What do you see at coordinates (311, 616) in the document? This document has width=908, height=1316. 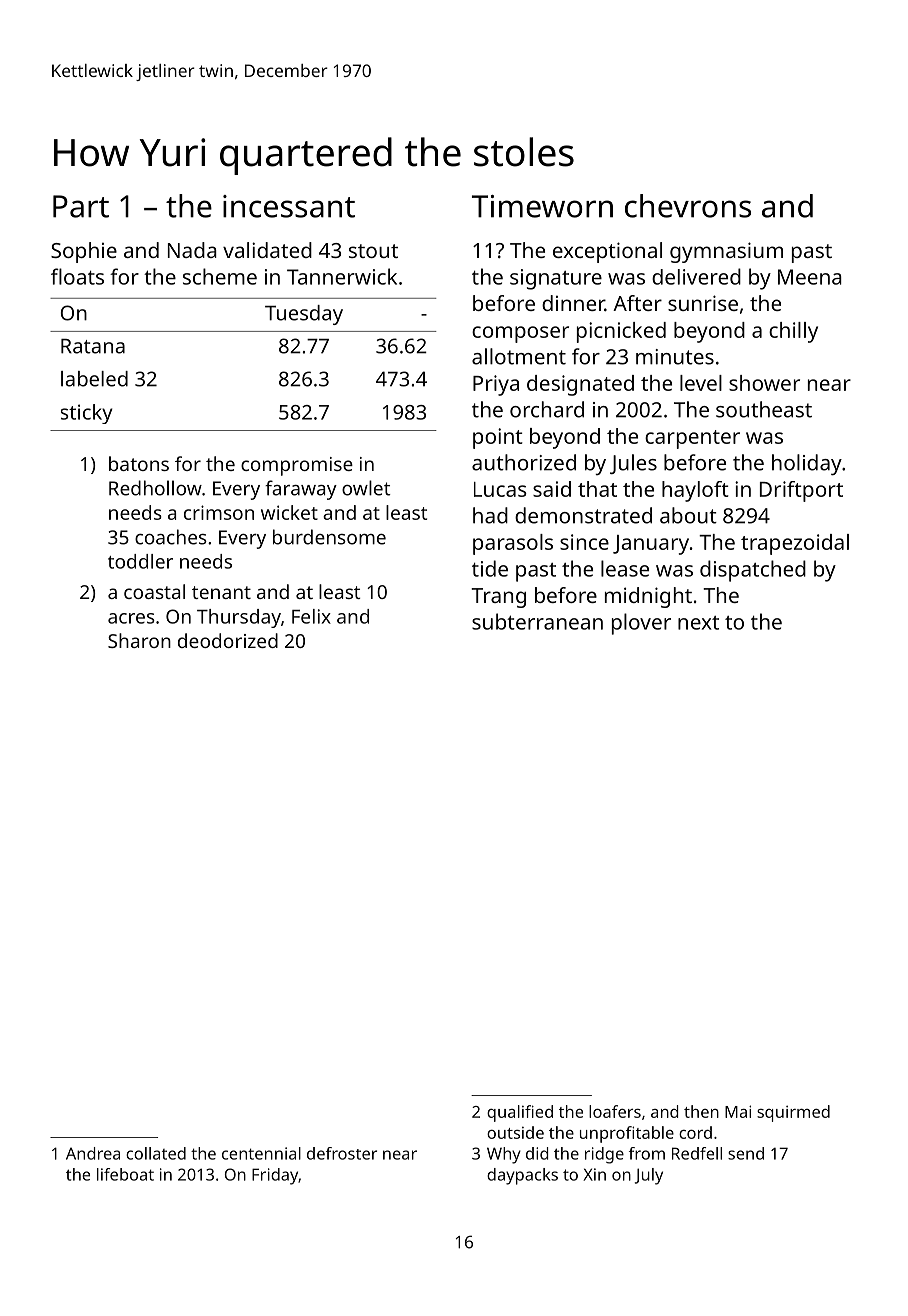 I see `Felix` at bounding box center [311, 616].
